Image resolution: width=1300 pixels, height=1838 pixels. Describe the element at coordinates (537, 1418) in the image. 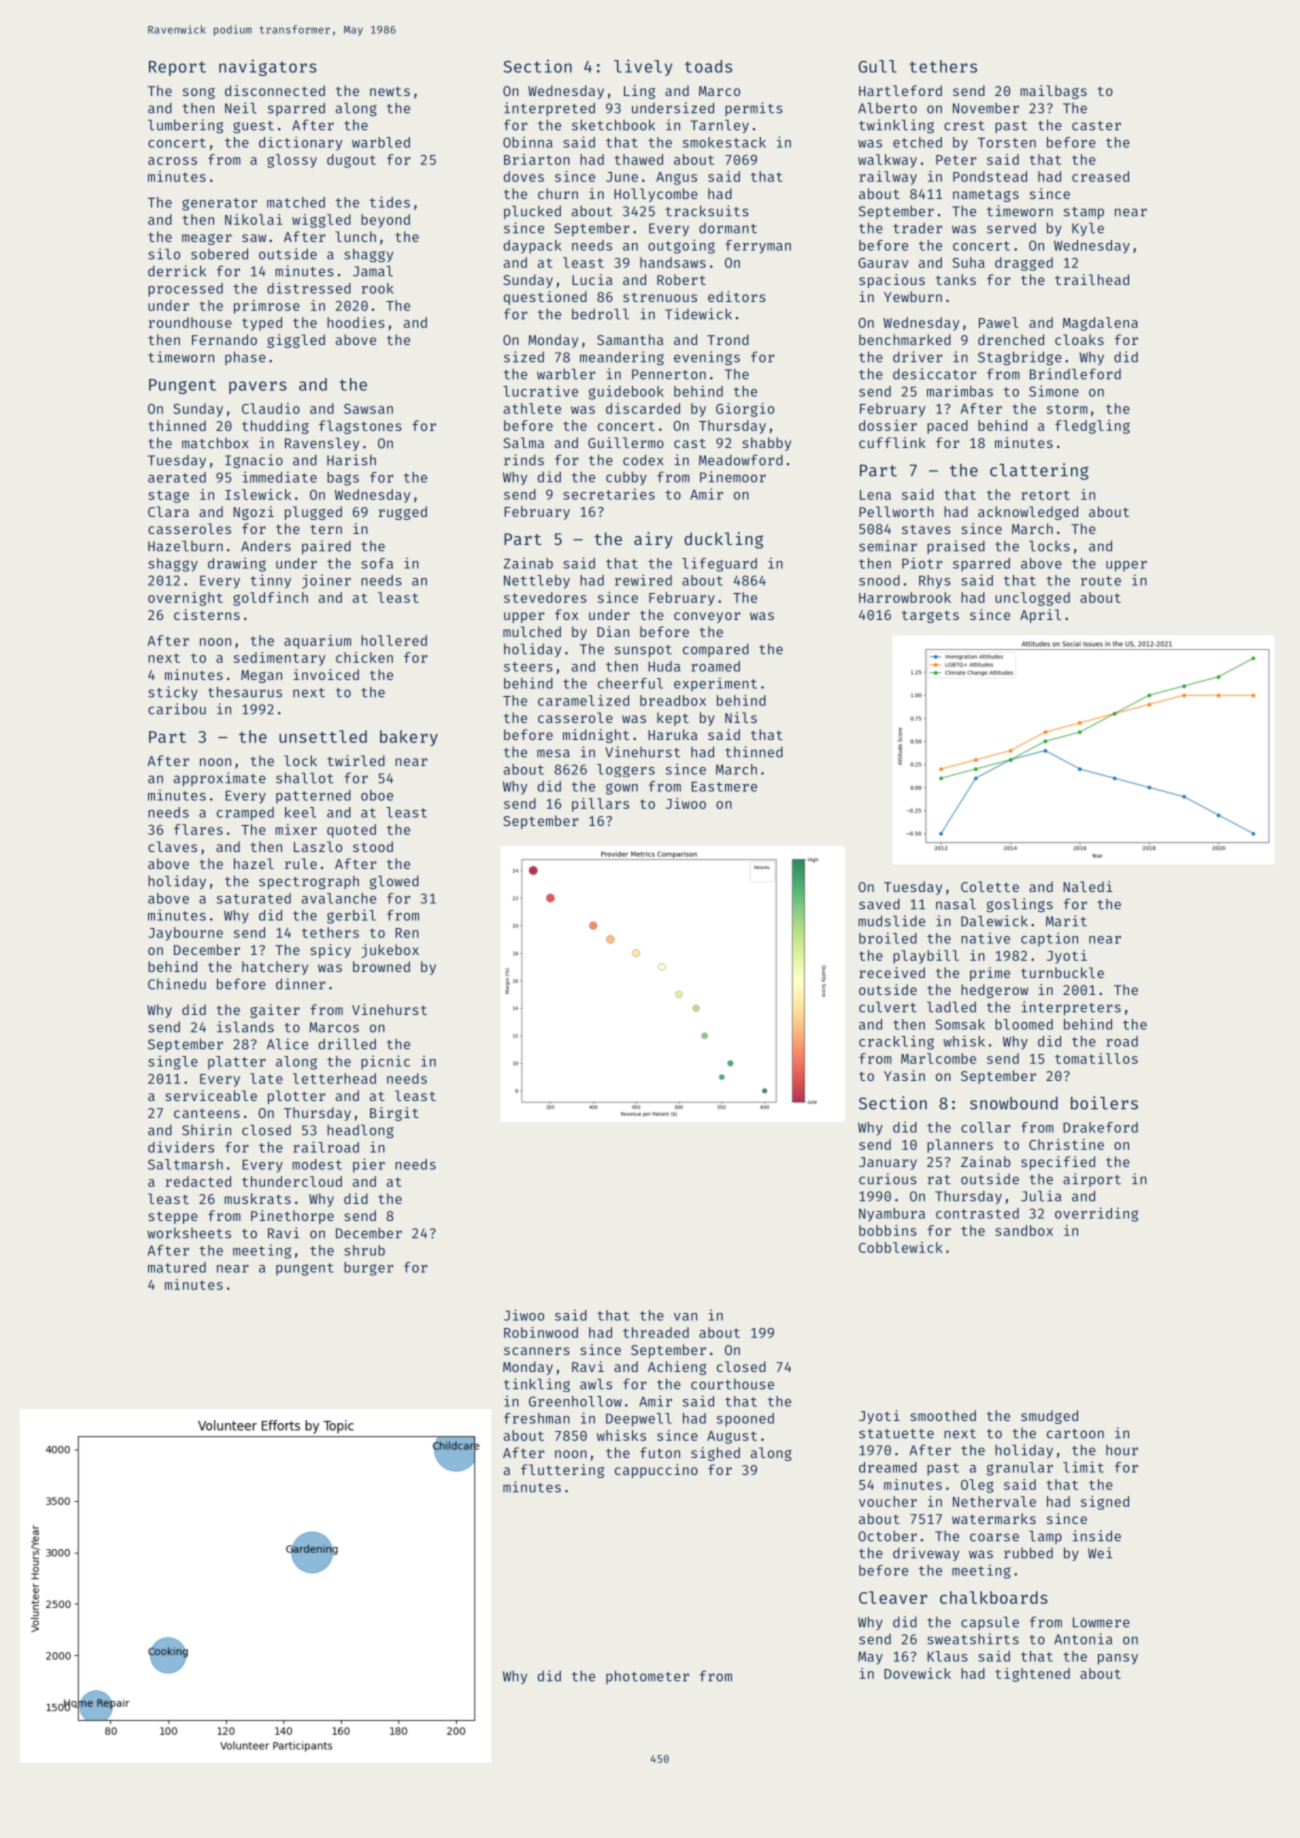

I see `freshman` at that location.
